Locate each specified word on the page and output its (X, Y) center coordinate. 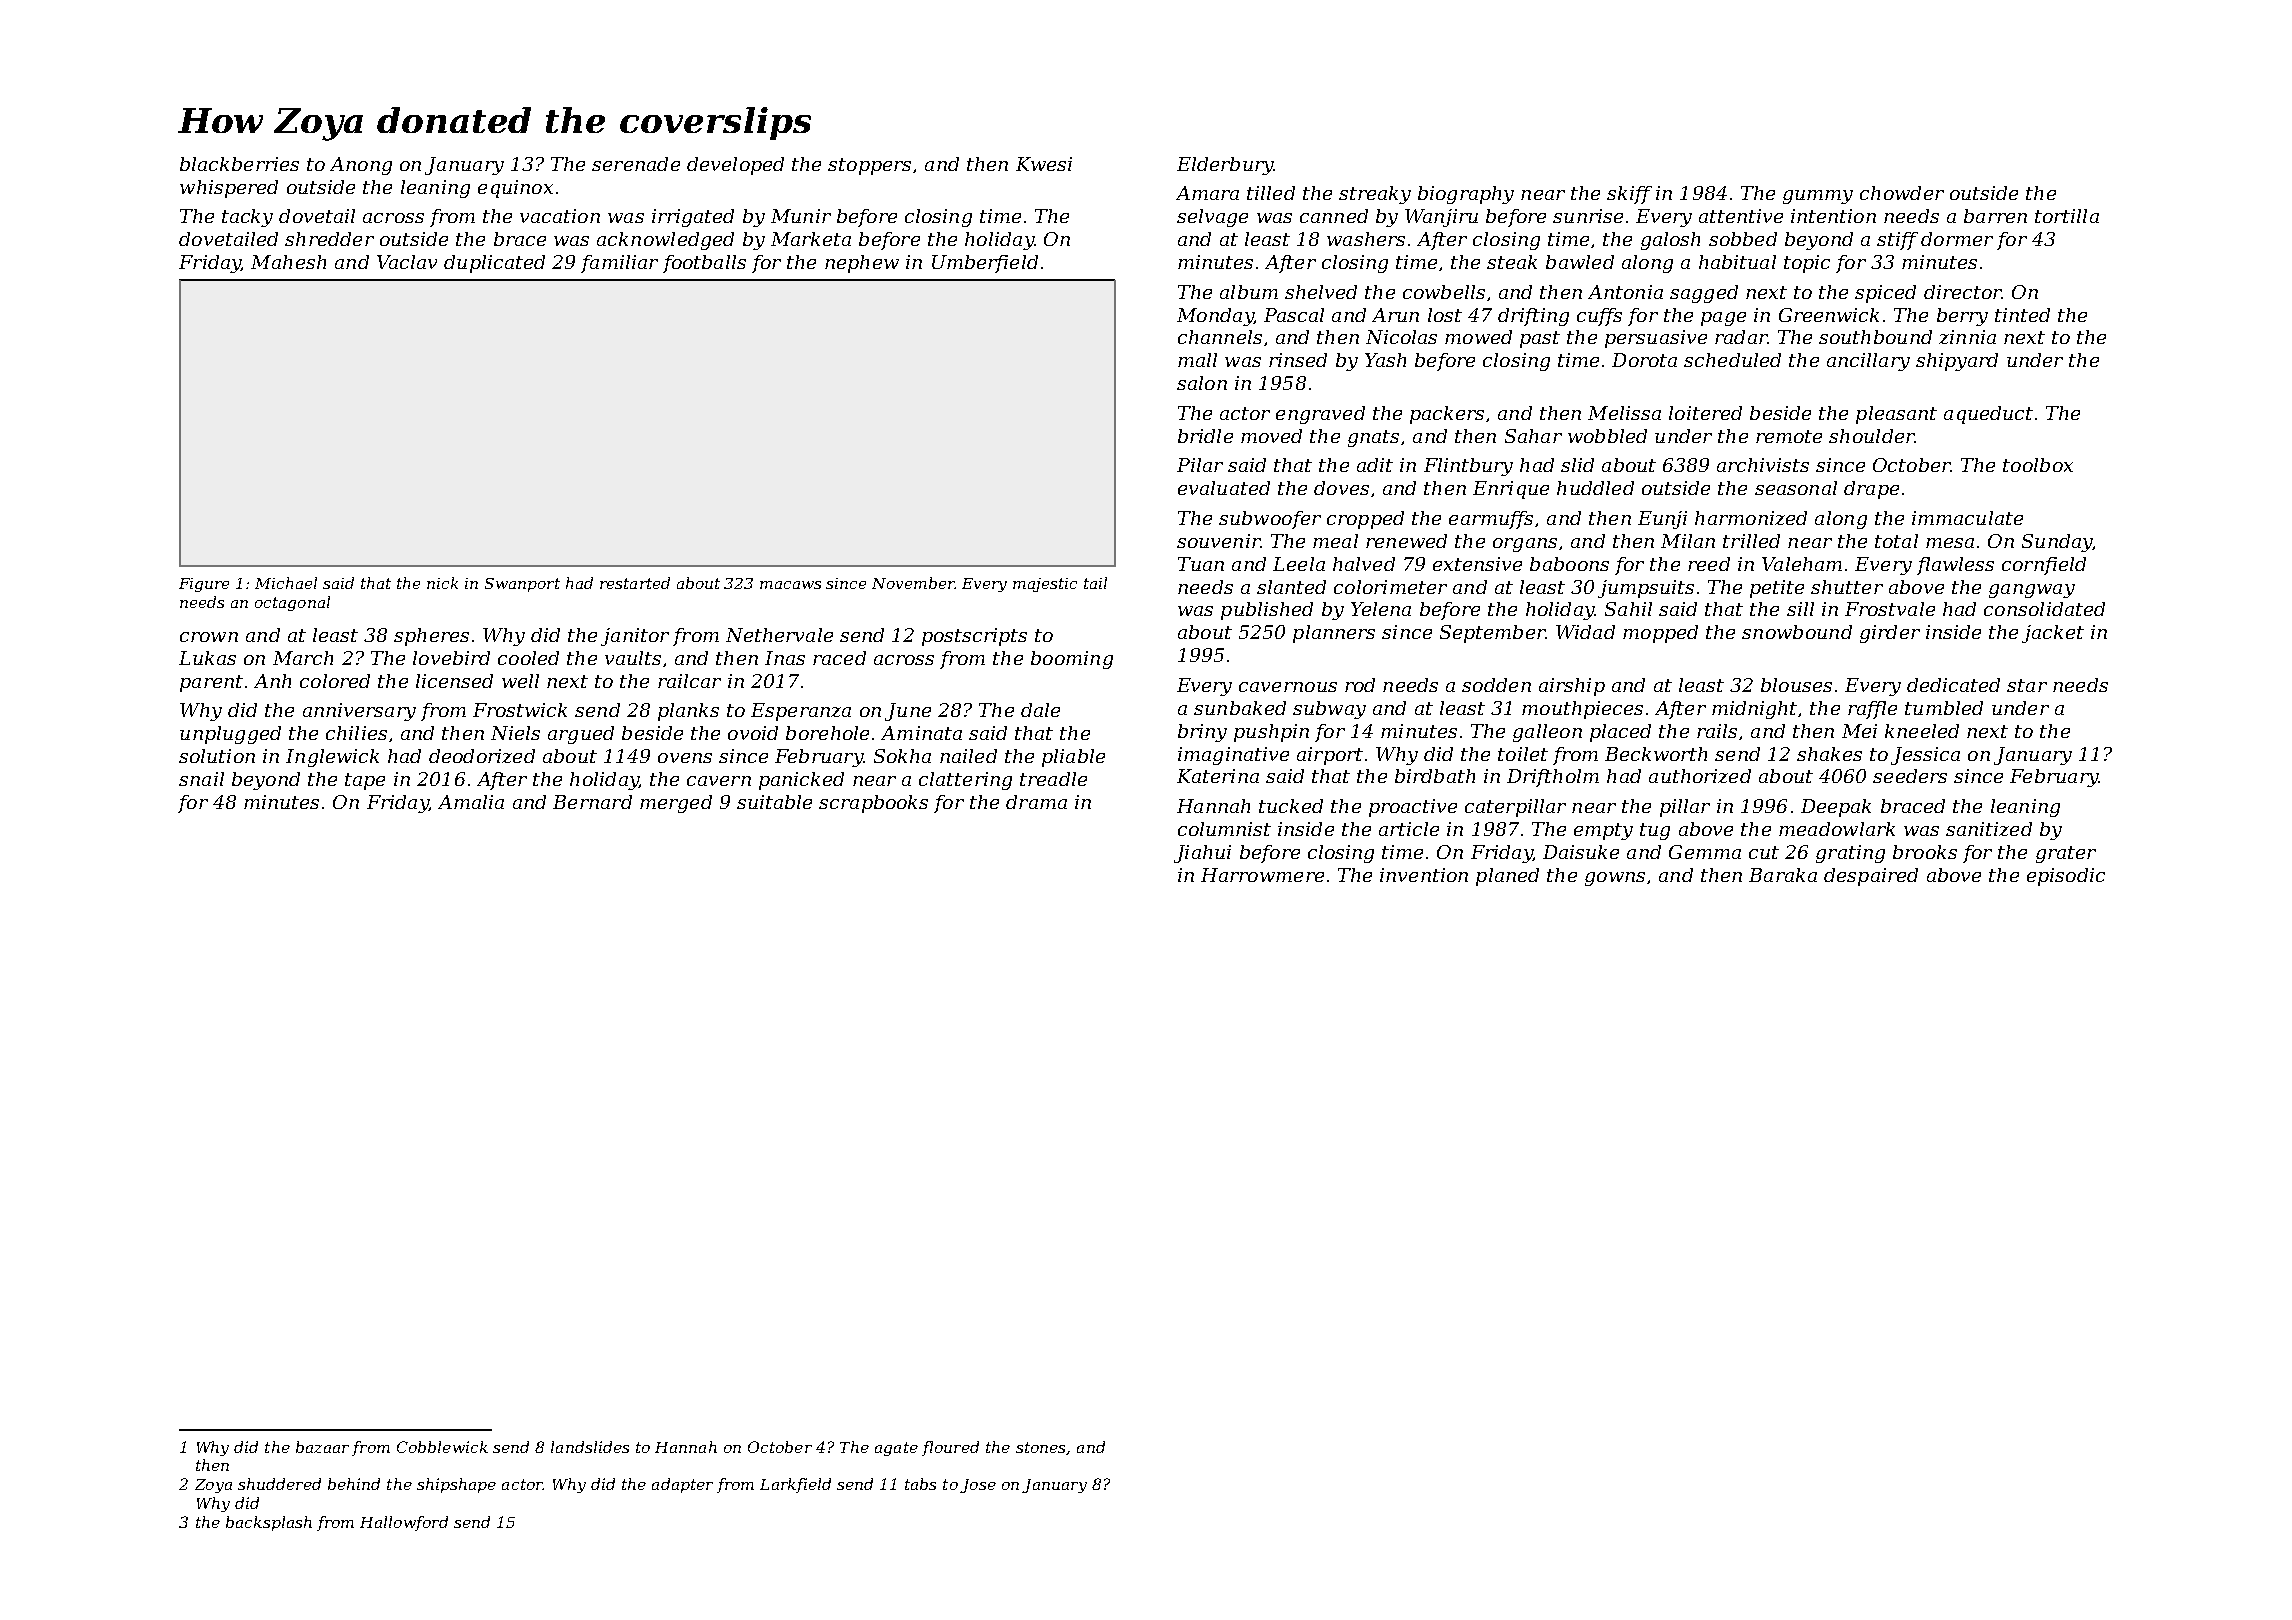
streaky (1375, 195)
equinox (515, 189)
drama (1036, 802)
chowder (1902, 193)
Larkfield (795, 1485)
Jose (978, 1486)
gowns (1615, 879)
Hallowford (404, 1523)
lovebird (451, 658)
